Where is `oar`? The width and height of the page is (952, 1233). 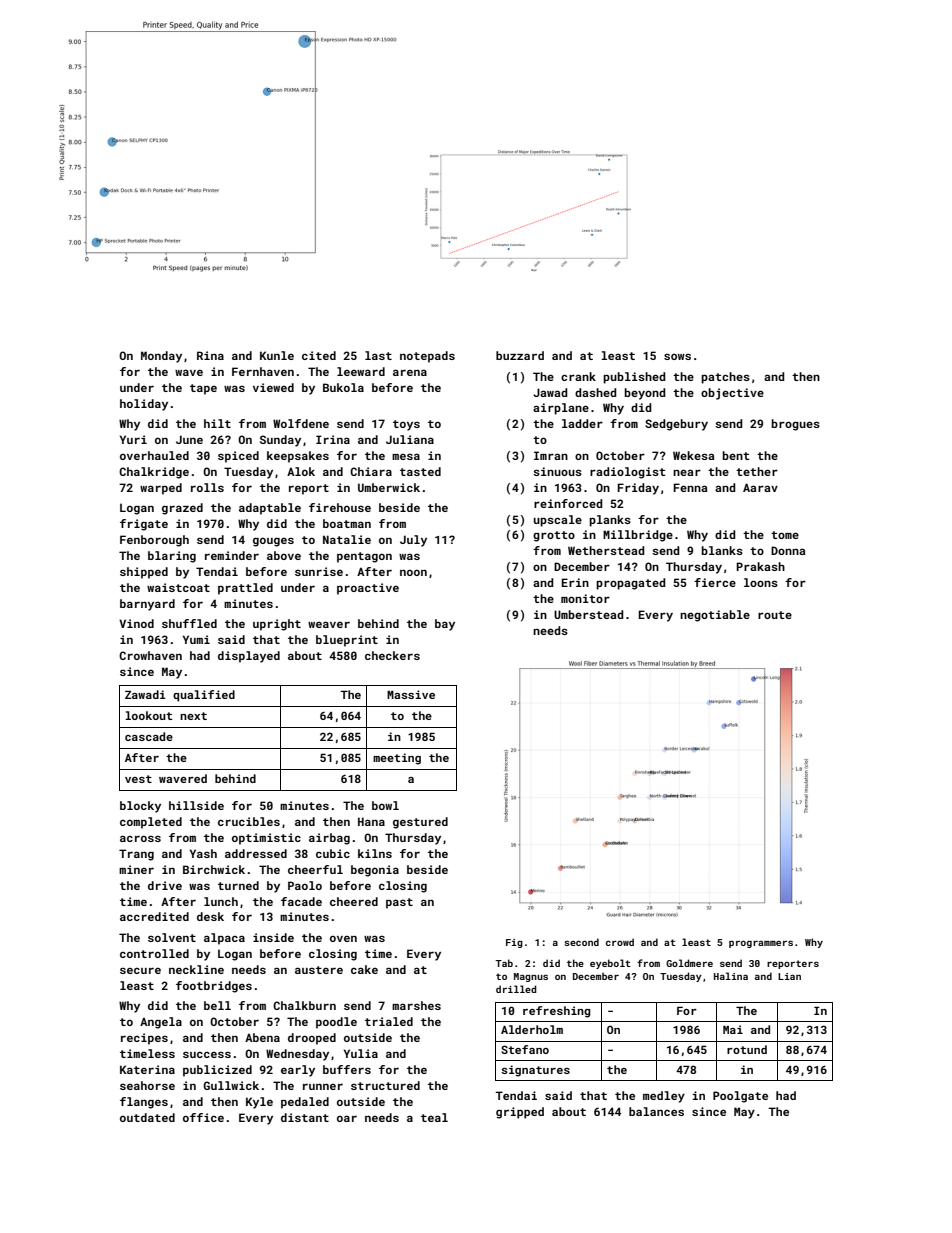 oar is located at coordinates (347, 1118).
